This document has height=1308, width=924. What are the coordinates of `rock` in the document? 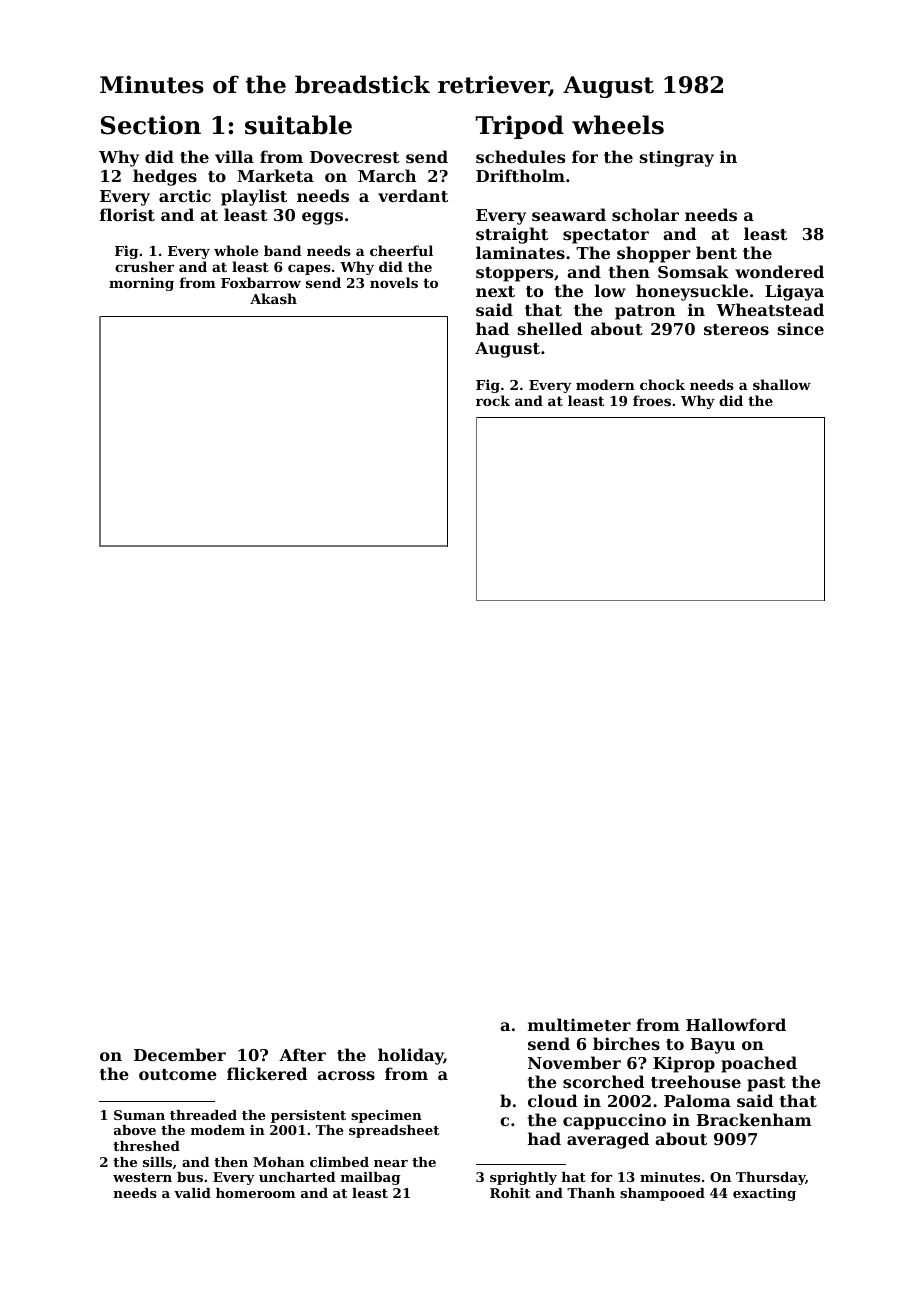 It's located at (493, 400).
